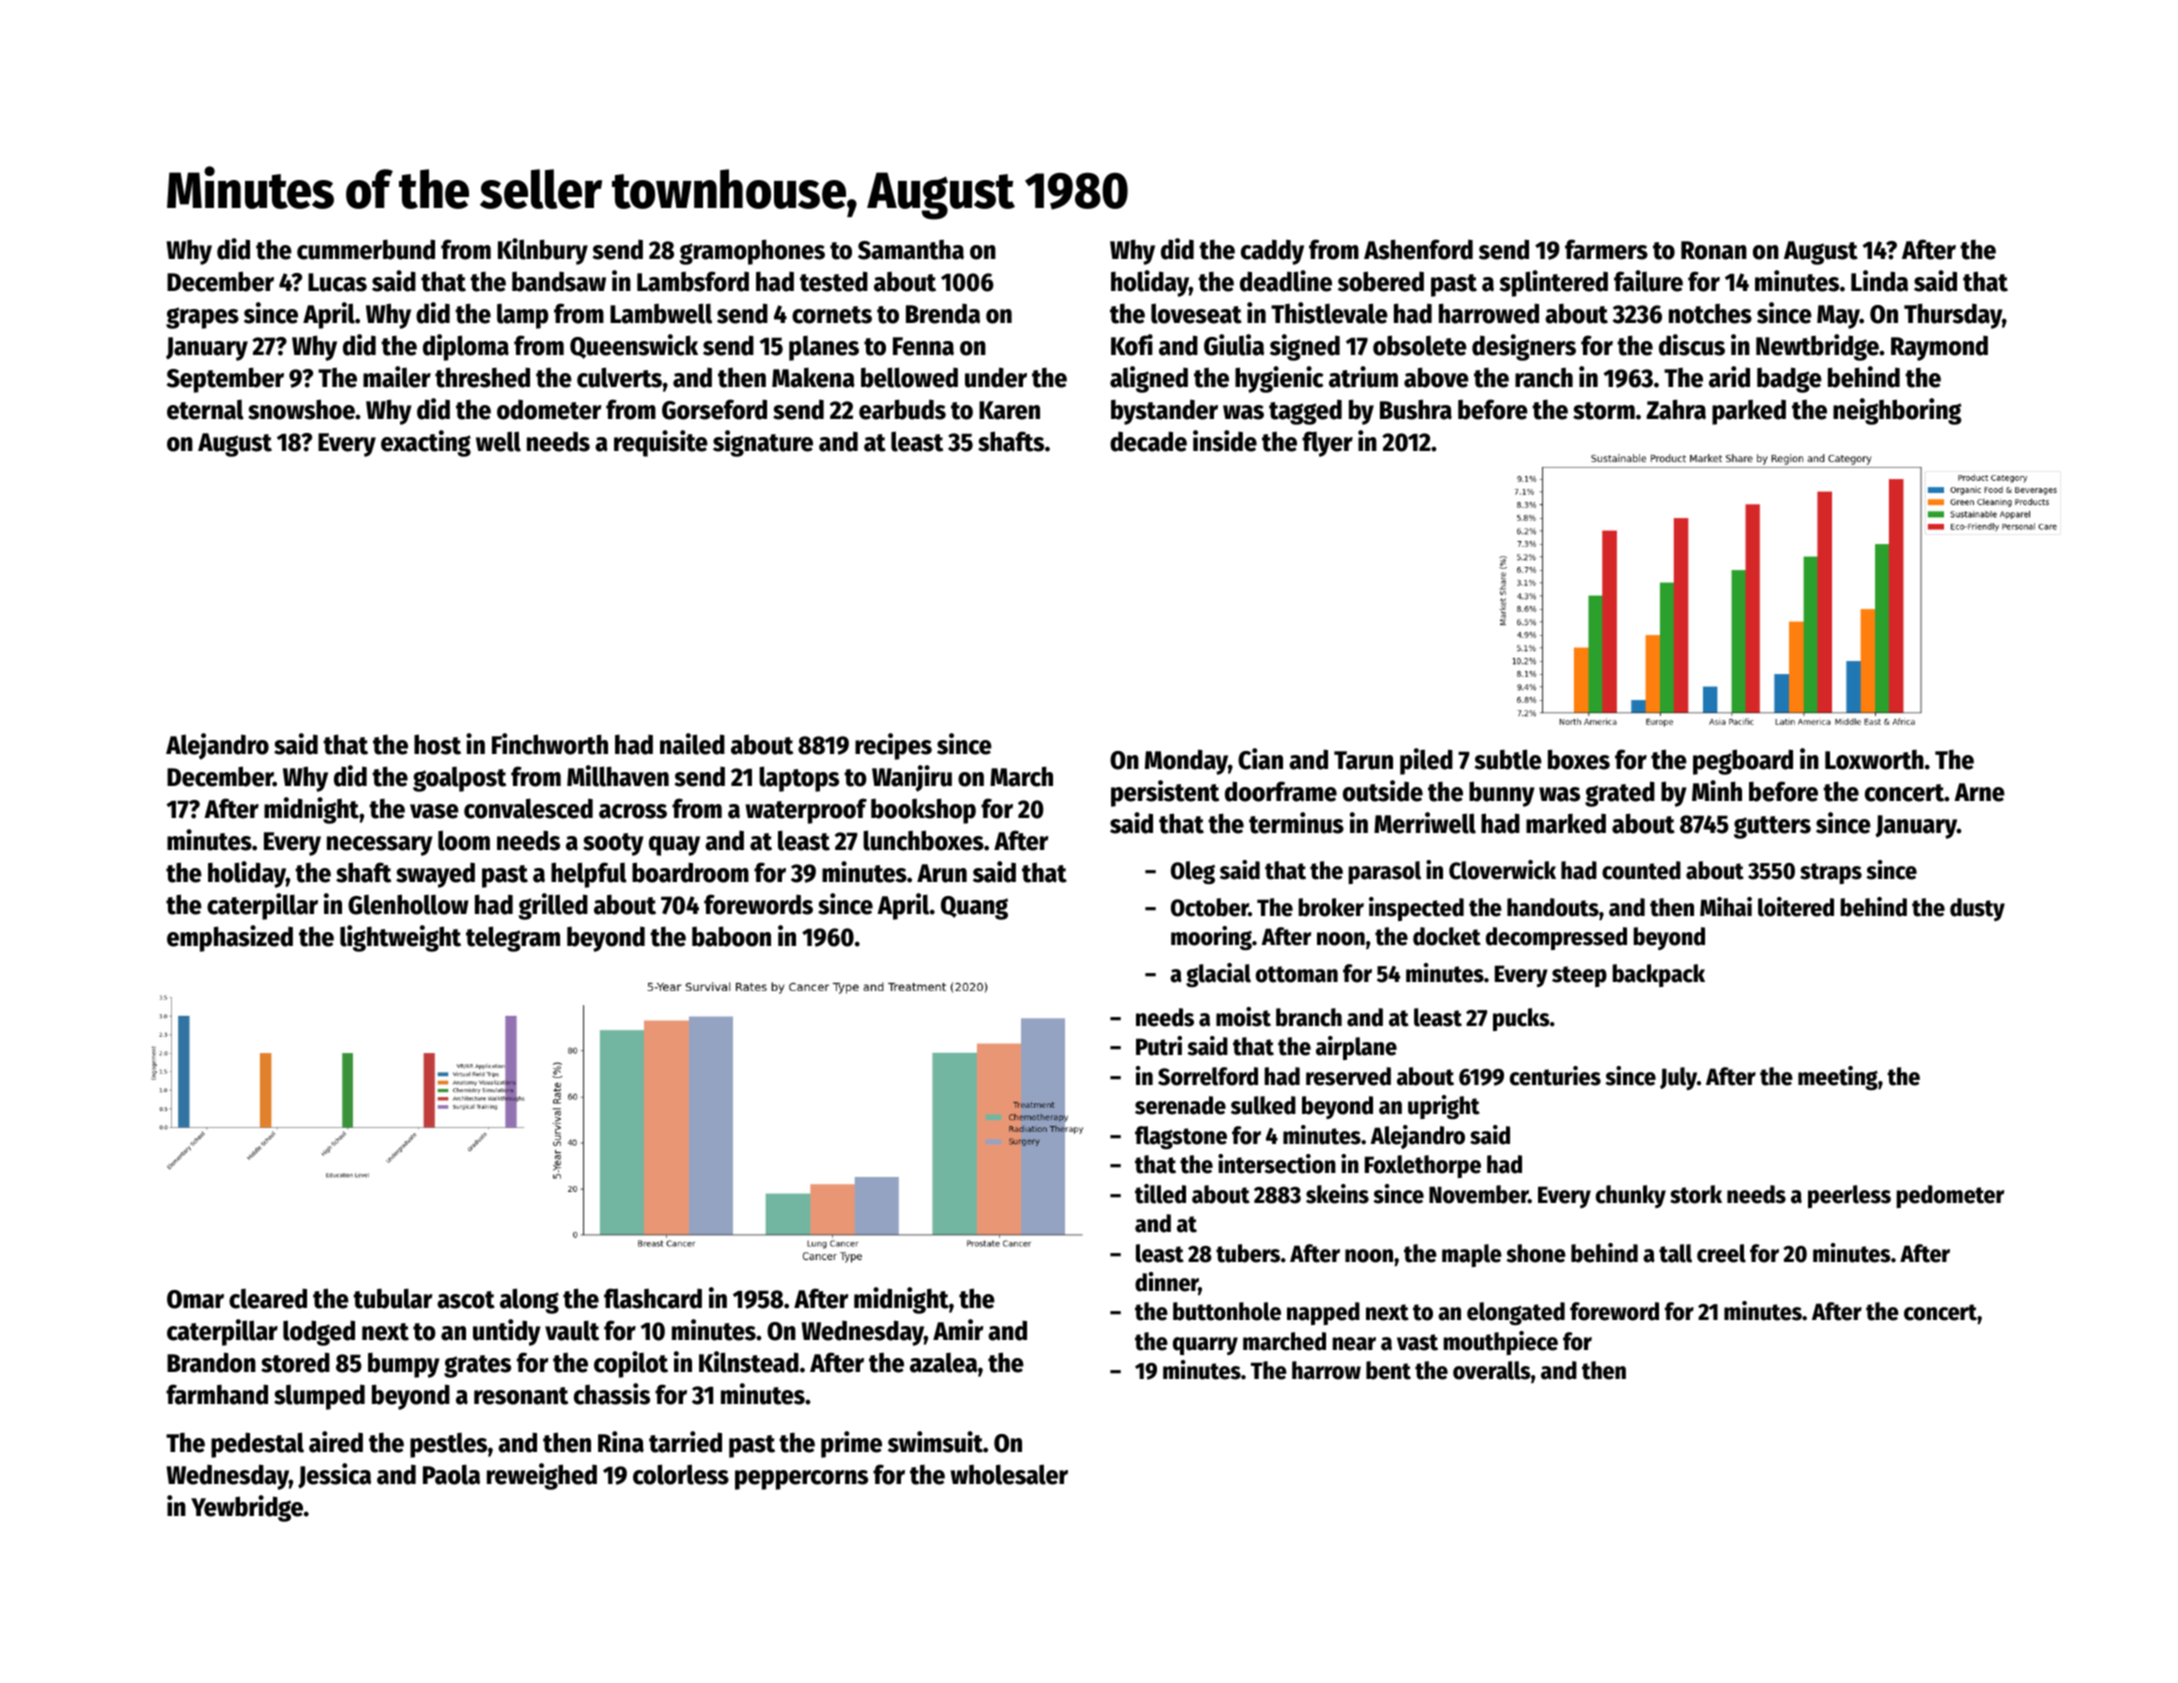 The width and height of the screenshot is (2178, 1683). What do you see at coordinates (1714, 250) in the screenshot?
I see `Ronan` at bounding box center [1714, 250].
